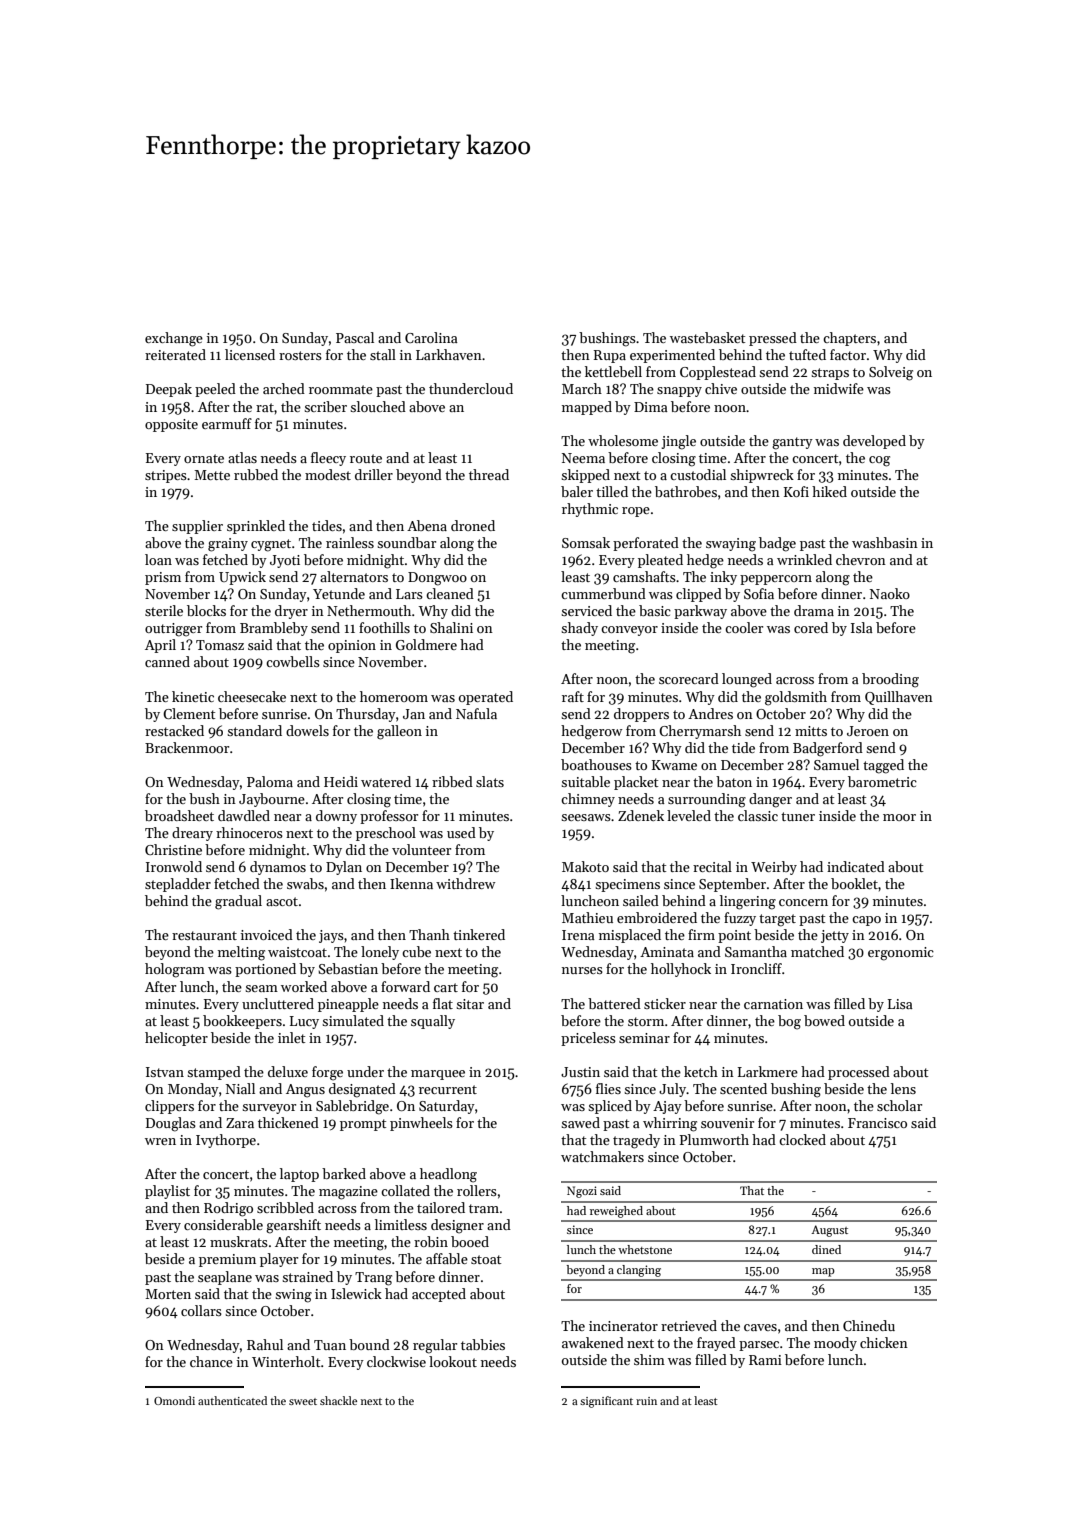  I want to click on Jeroen, so click(868, 731).
